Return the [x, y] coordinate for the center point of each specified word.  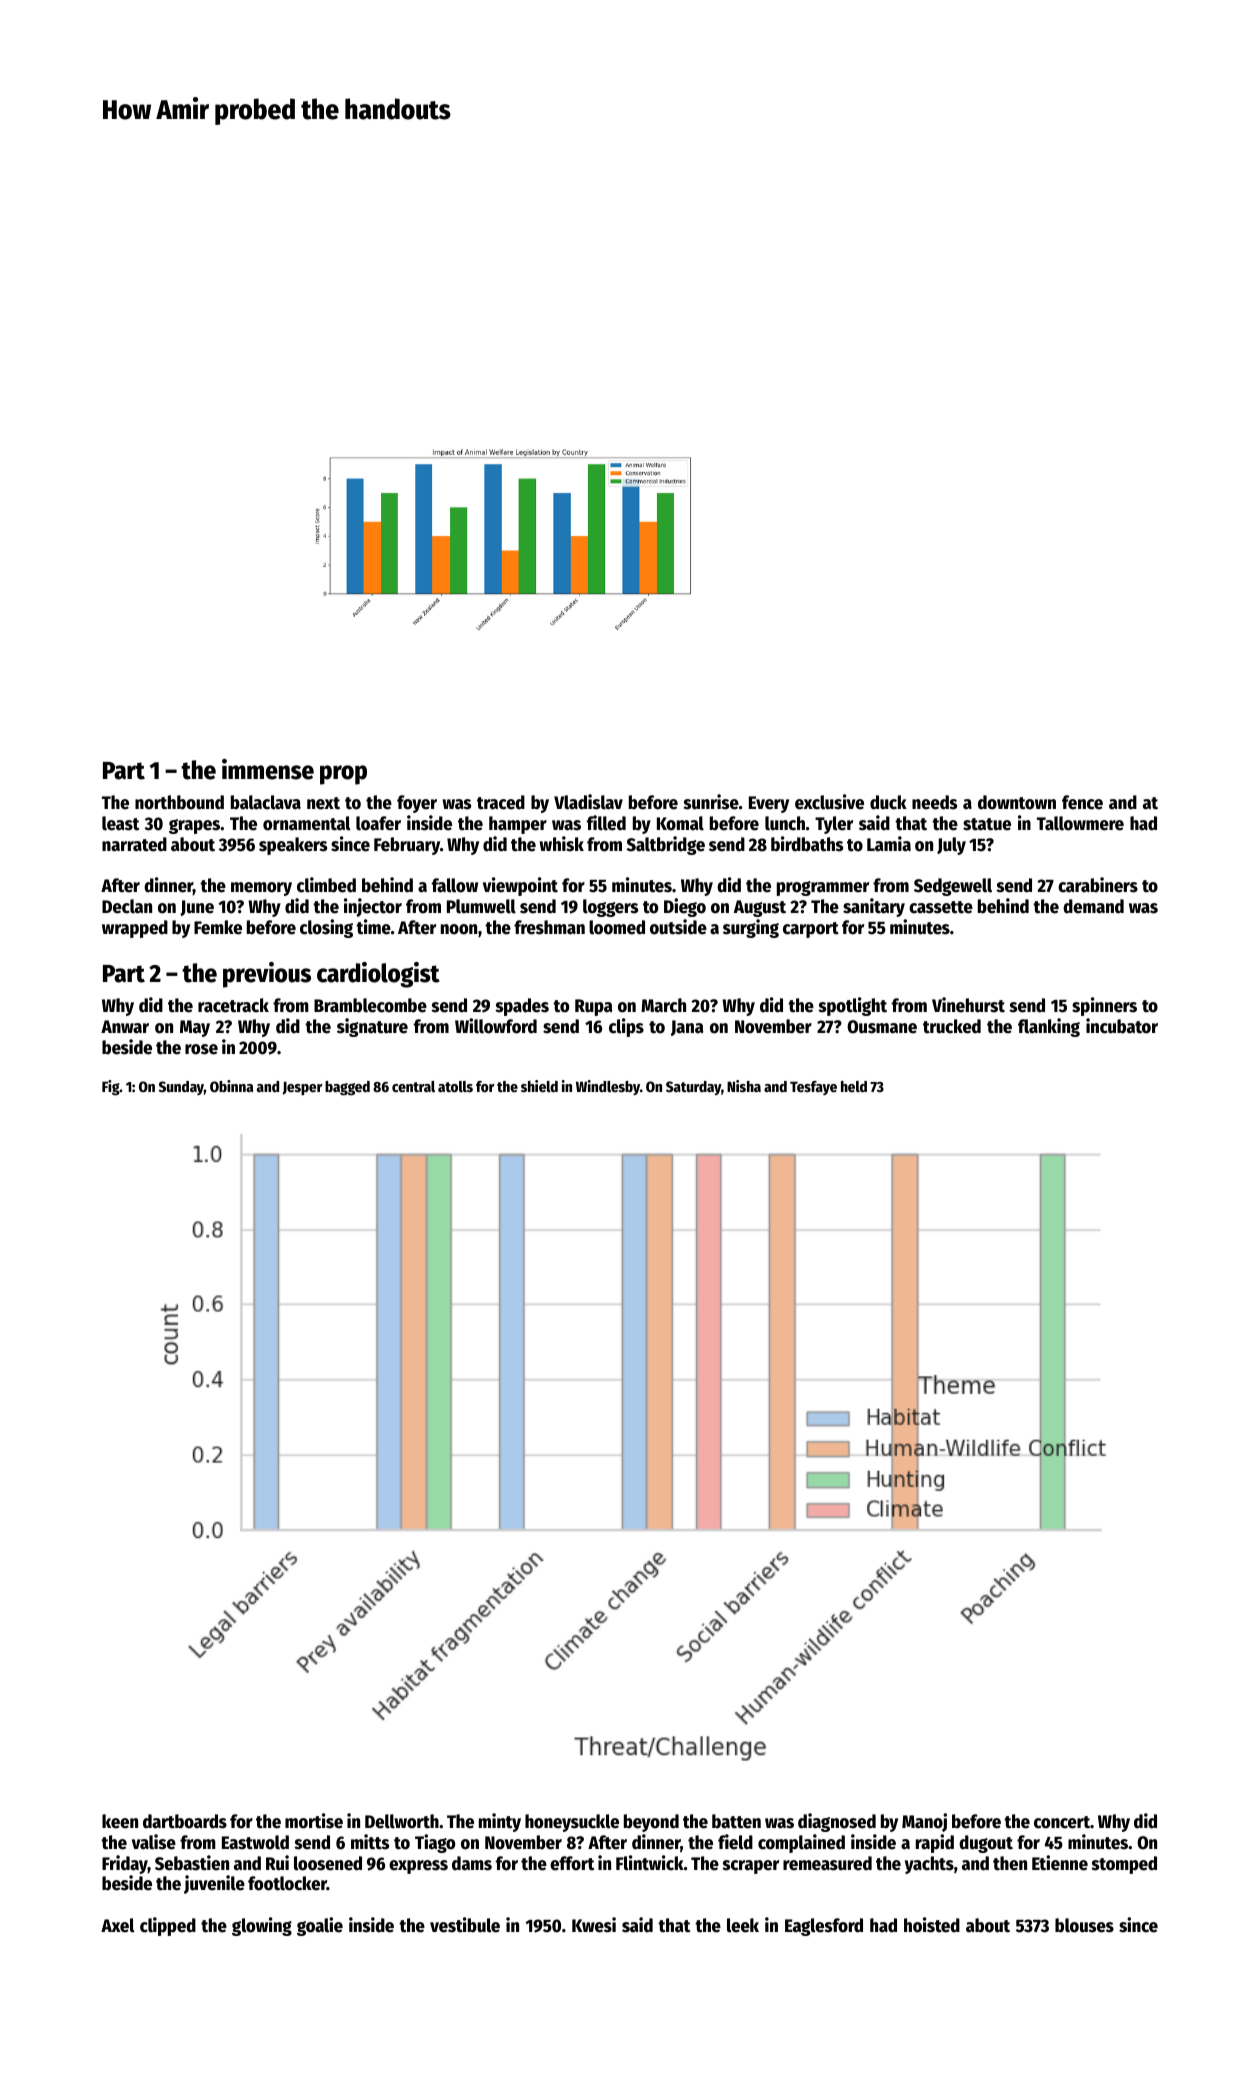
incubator [1122, 1026]
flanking [1049, 1027]
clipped [168, 1926]
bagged [347, 1088]
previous [267, 975]
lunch [785, 823]
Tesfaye [813, 1088]
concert [1062, 1822]
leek [743, 1925]
